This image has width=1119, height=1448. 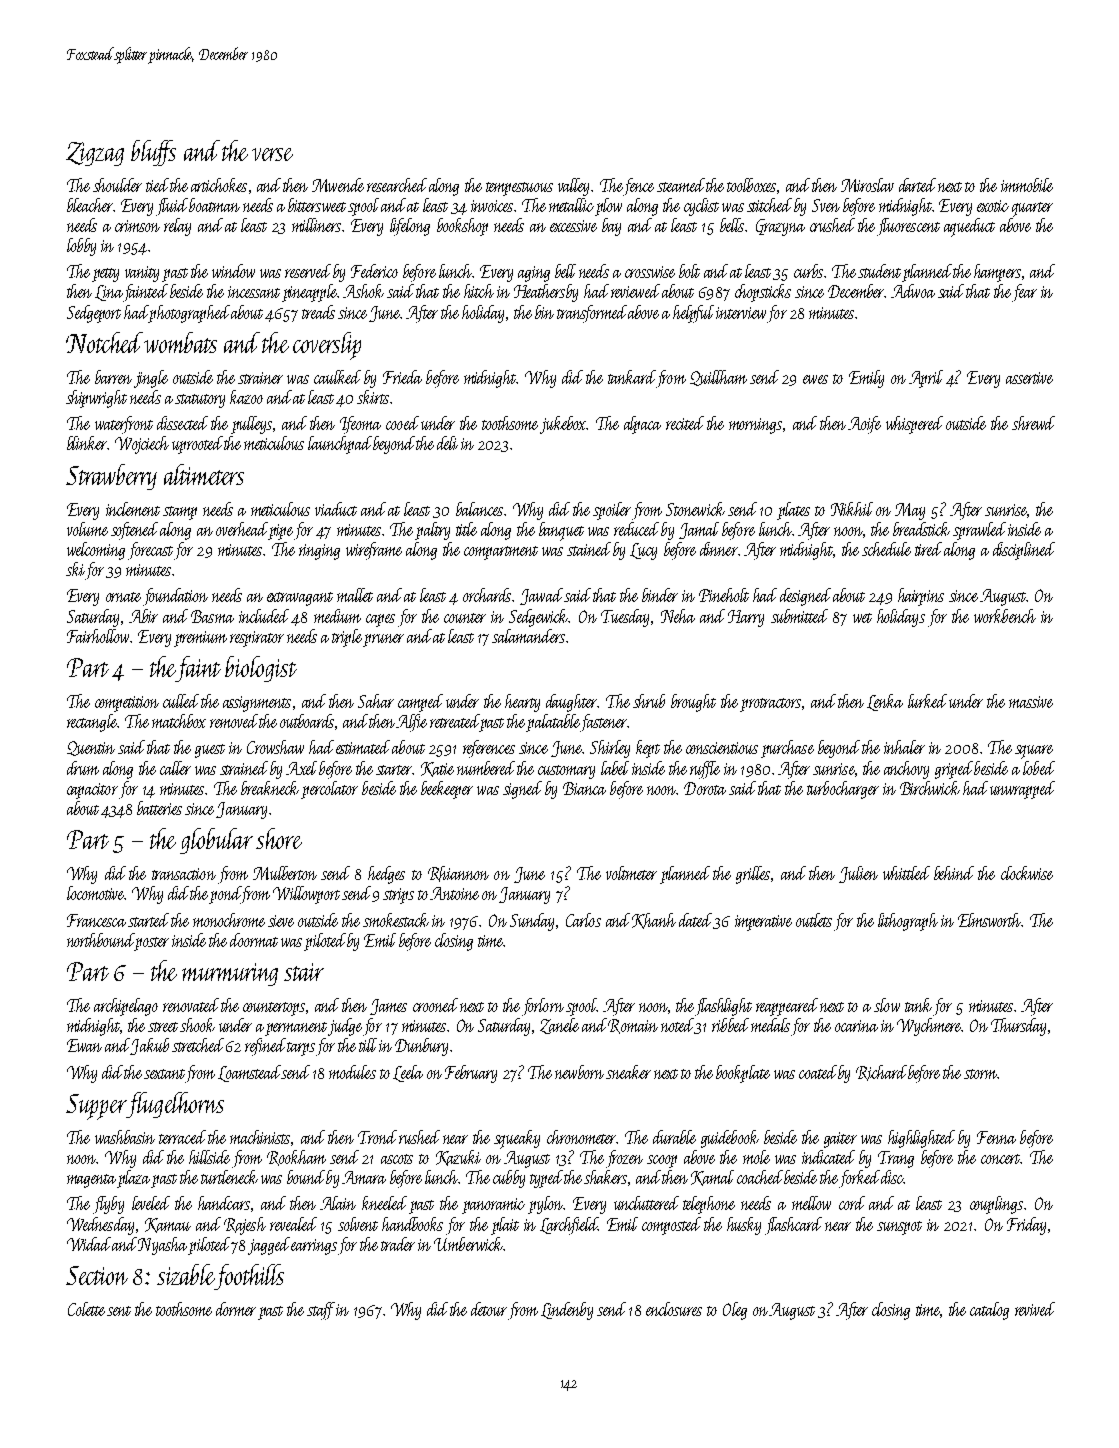 I want to click on palatable, so click(x=553, y=723).
